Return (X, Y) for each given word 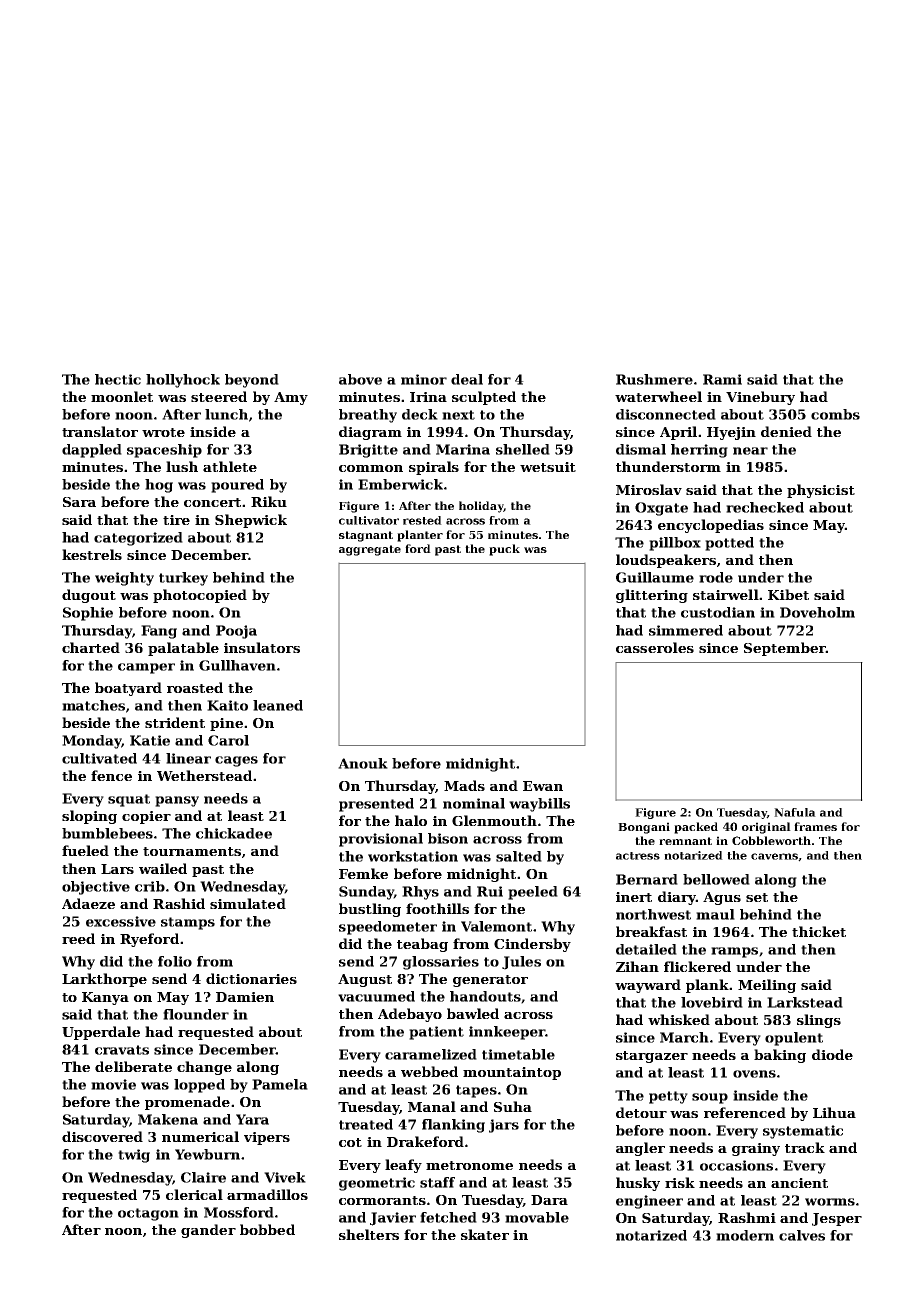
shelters (369, 1234)
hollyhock (183, 381)
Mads (464, 785)
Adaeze (88, 903)
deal (467, 379)
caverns (775, 857)
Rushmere (654, 379)
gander (208, 1231)
